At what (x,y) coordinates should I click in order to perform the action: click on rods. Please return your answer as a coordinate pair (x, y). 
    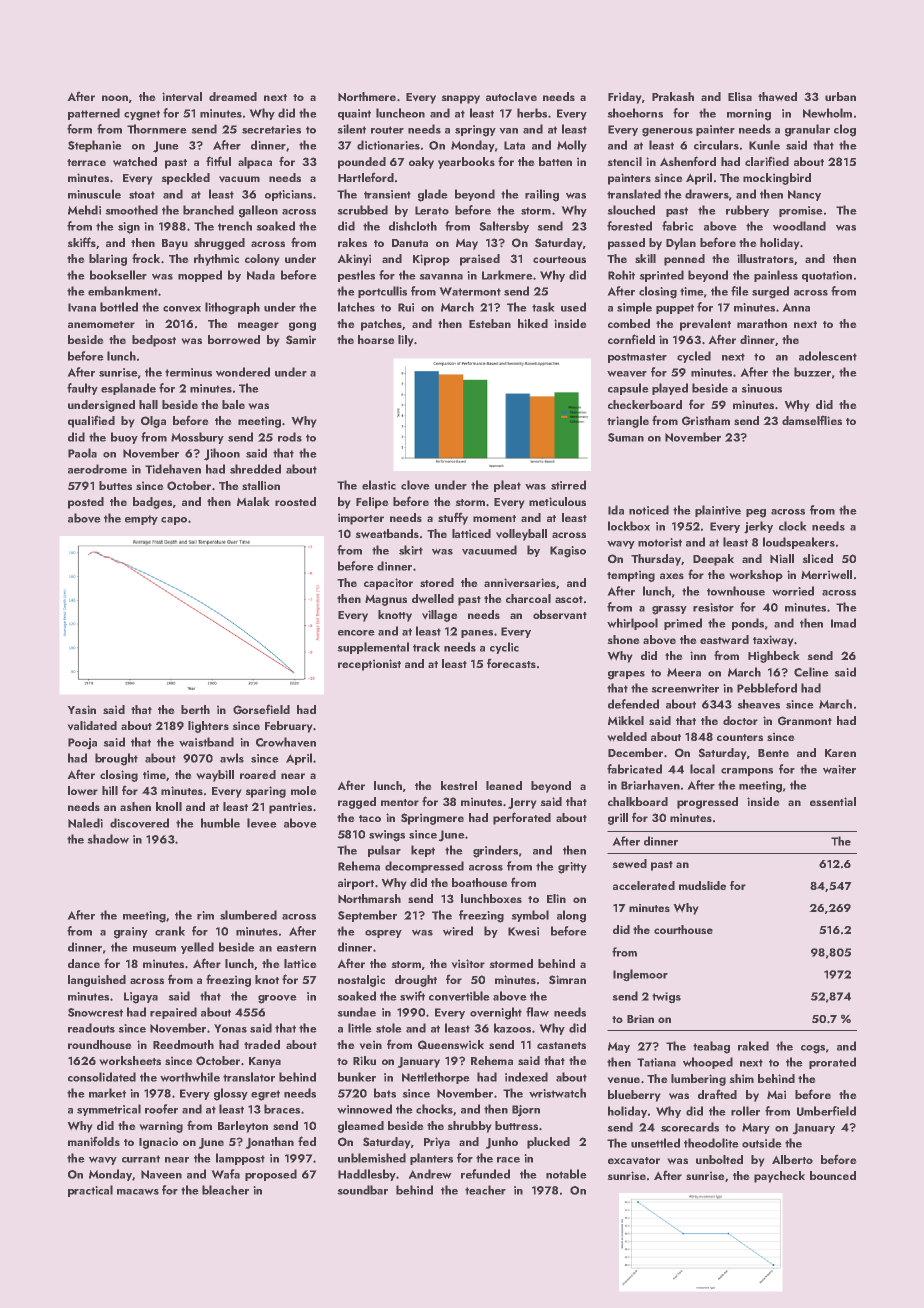
    Looking at the image, I should click on (290, 437).
